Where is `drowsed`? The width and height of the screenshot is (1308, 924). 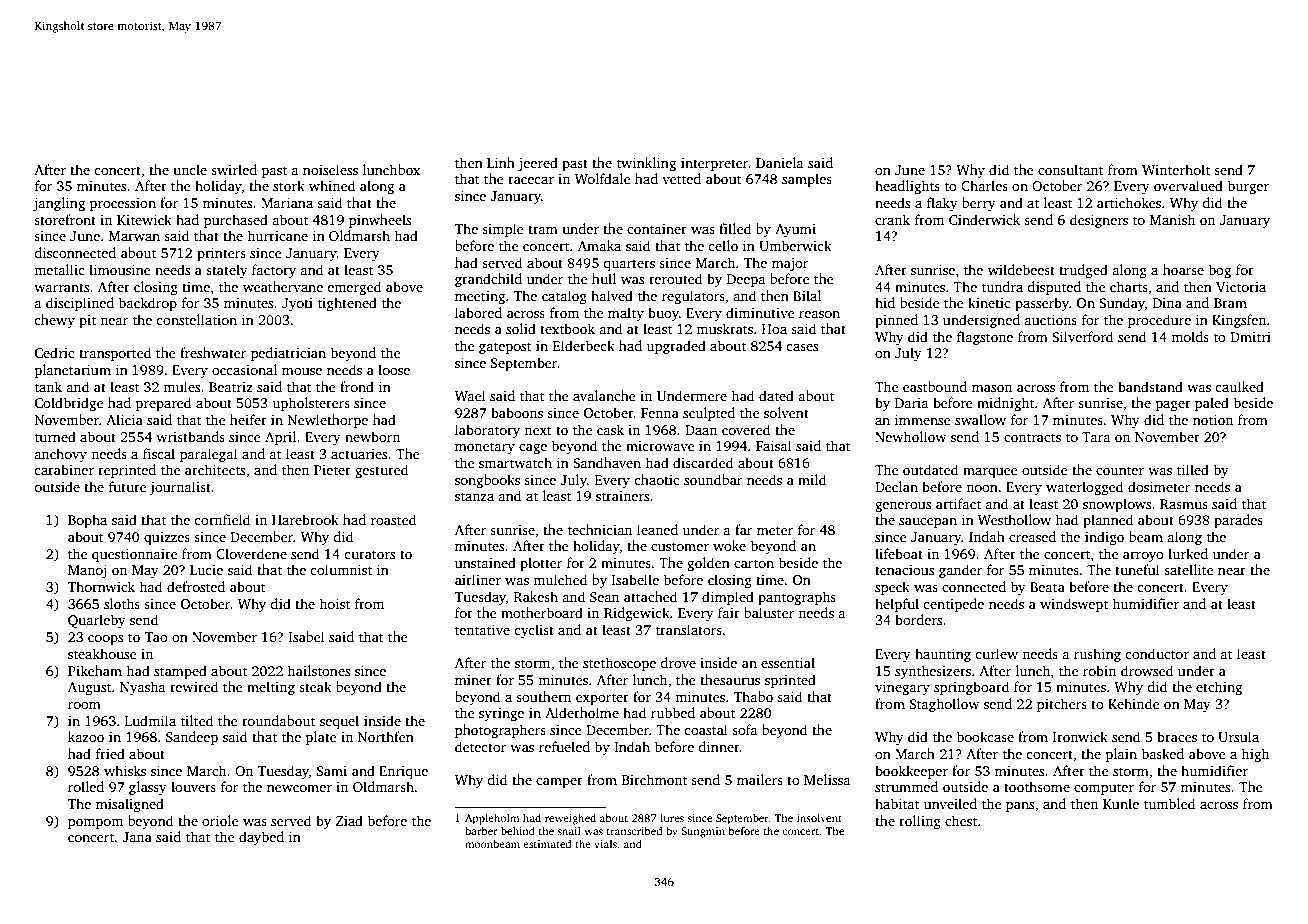 drowsed is located at coordinates (1147, 670).
